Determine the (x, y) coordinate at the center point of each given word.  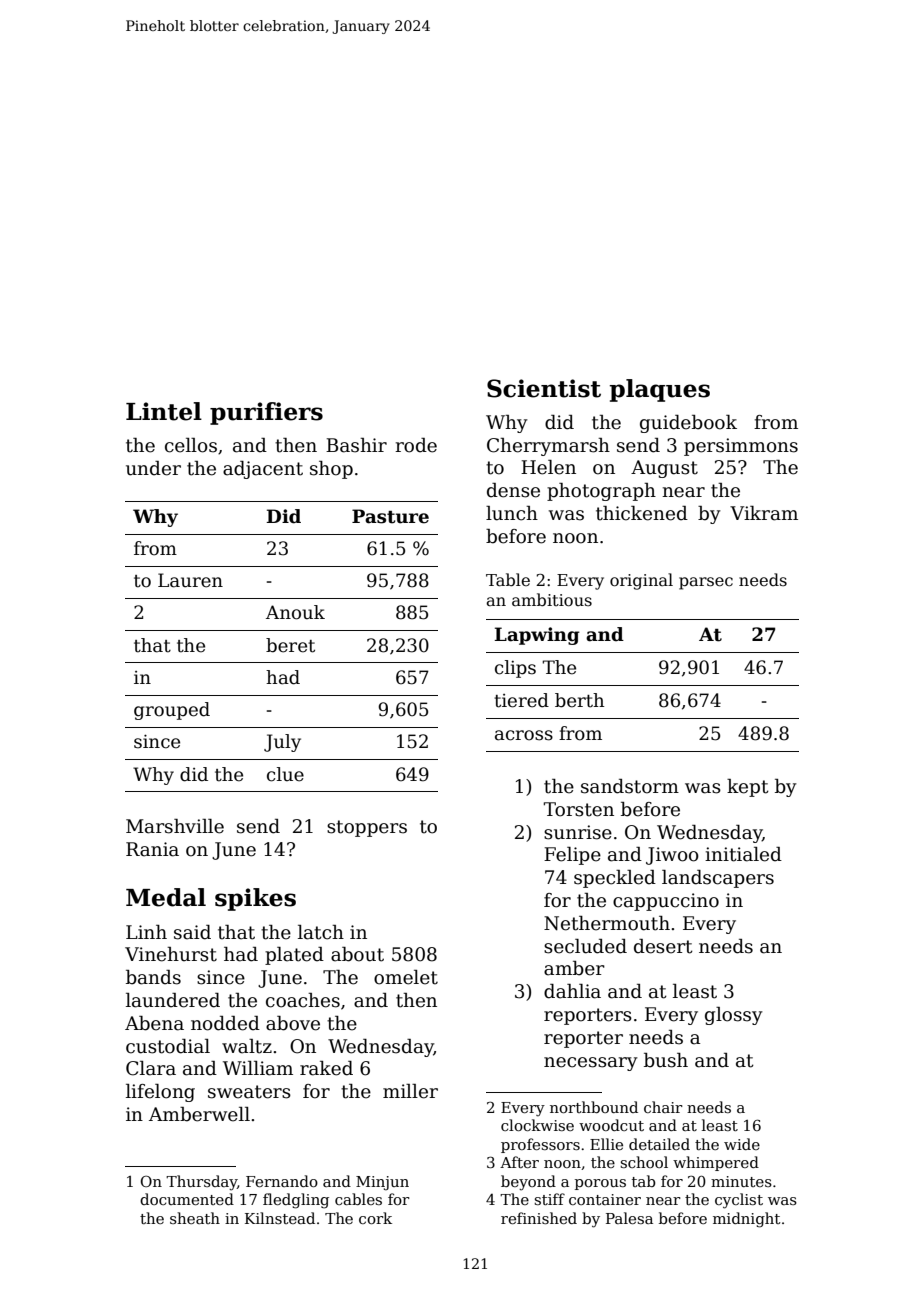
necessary (591, 1064)
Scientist (544, 388)
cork (375, 1218)
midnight (746, 1220)
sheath (195, 1218)
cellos (191, 445)
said (192, 932)
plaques (660, 390)
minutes (741, 1181)
